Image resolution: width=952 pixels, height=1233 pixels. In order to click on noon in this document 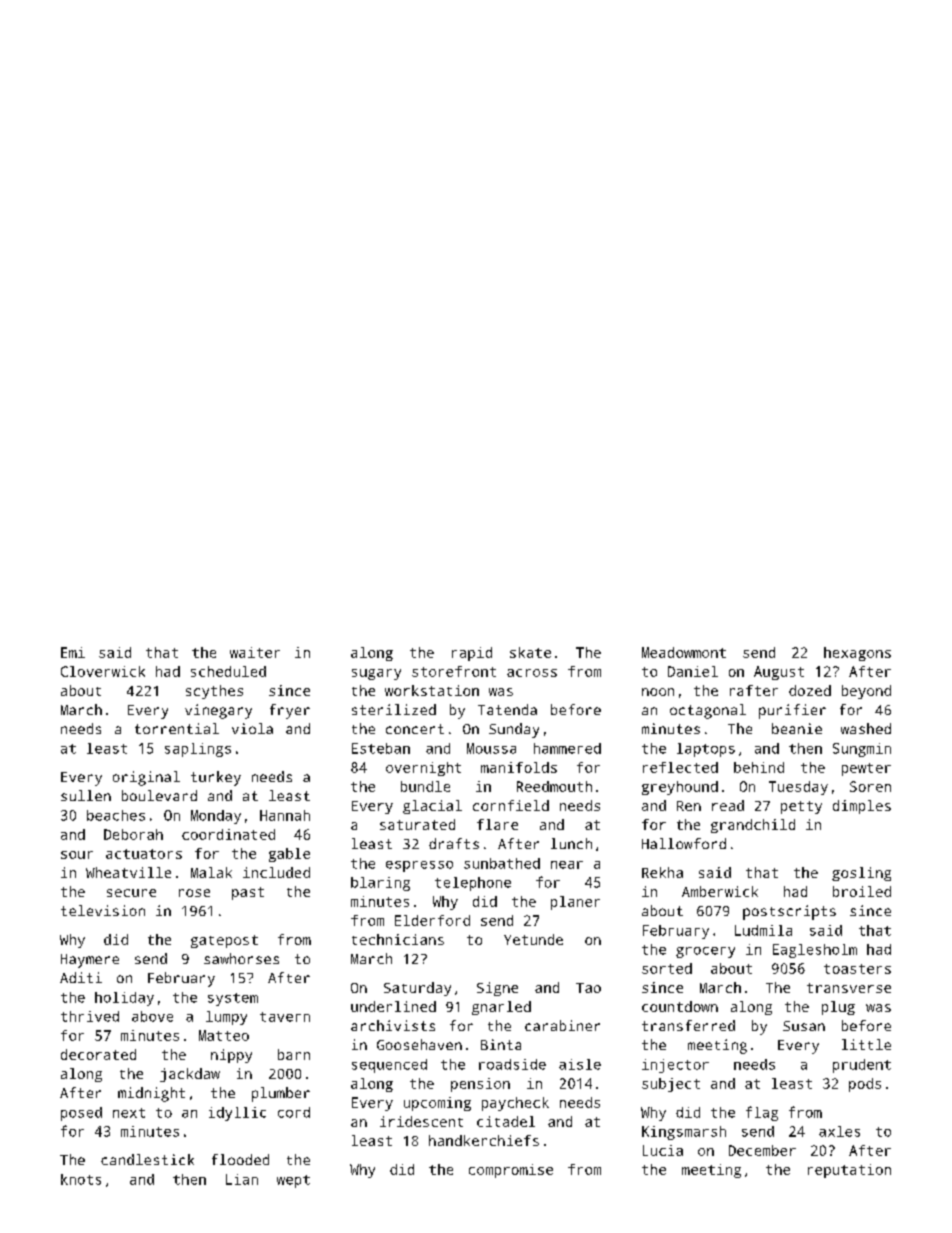, I will do `click(658, 692)`.
